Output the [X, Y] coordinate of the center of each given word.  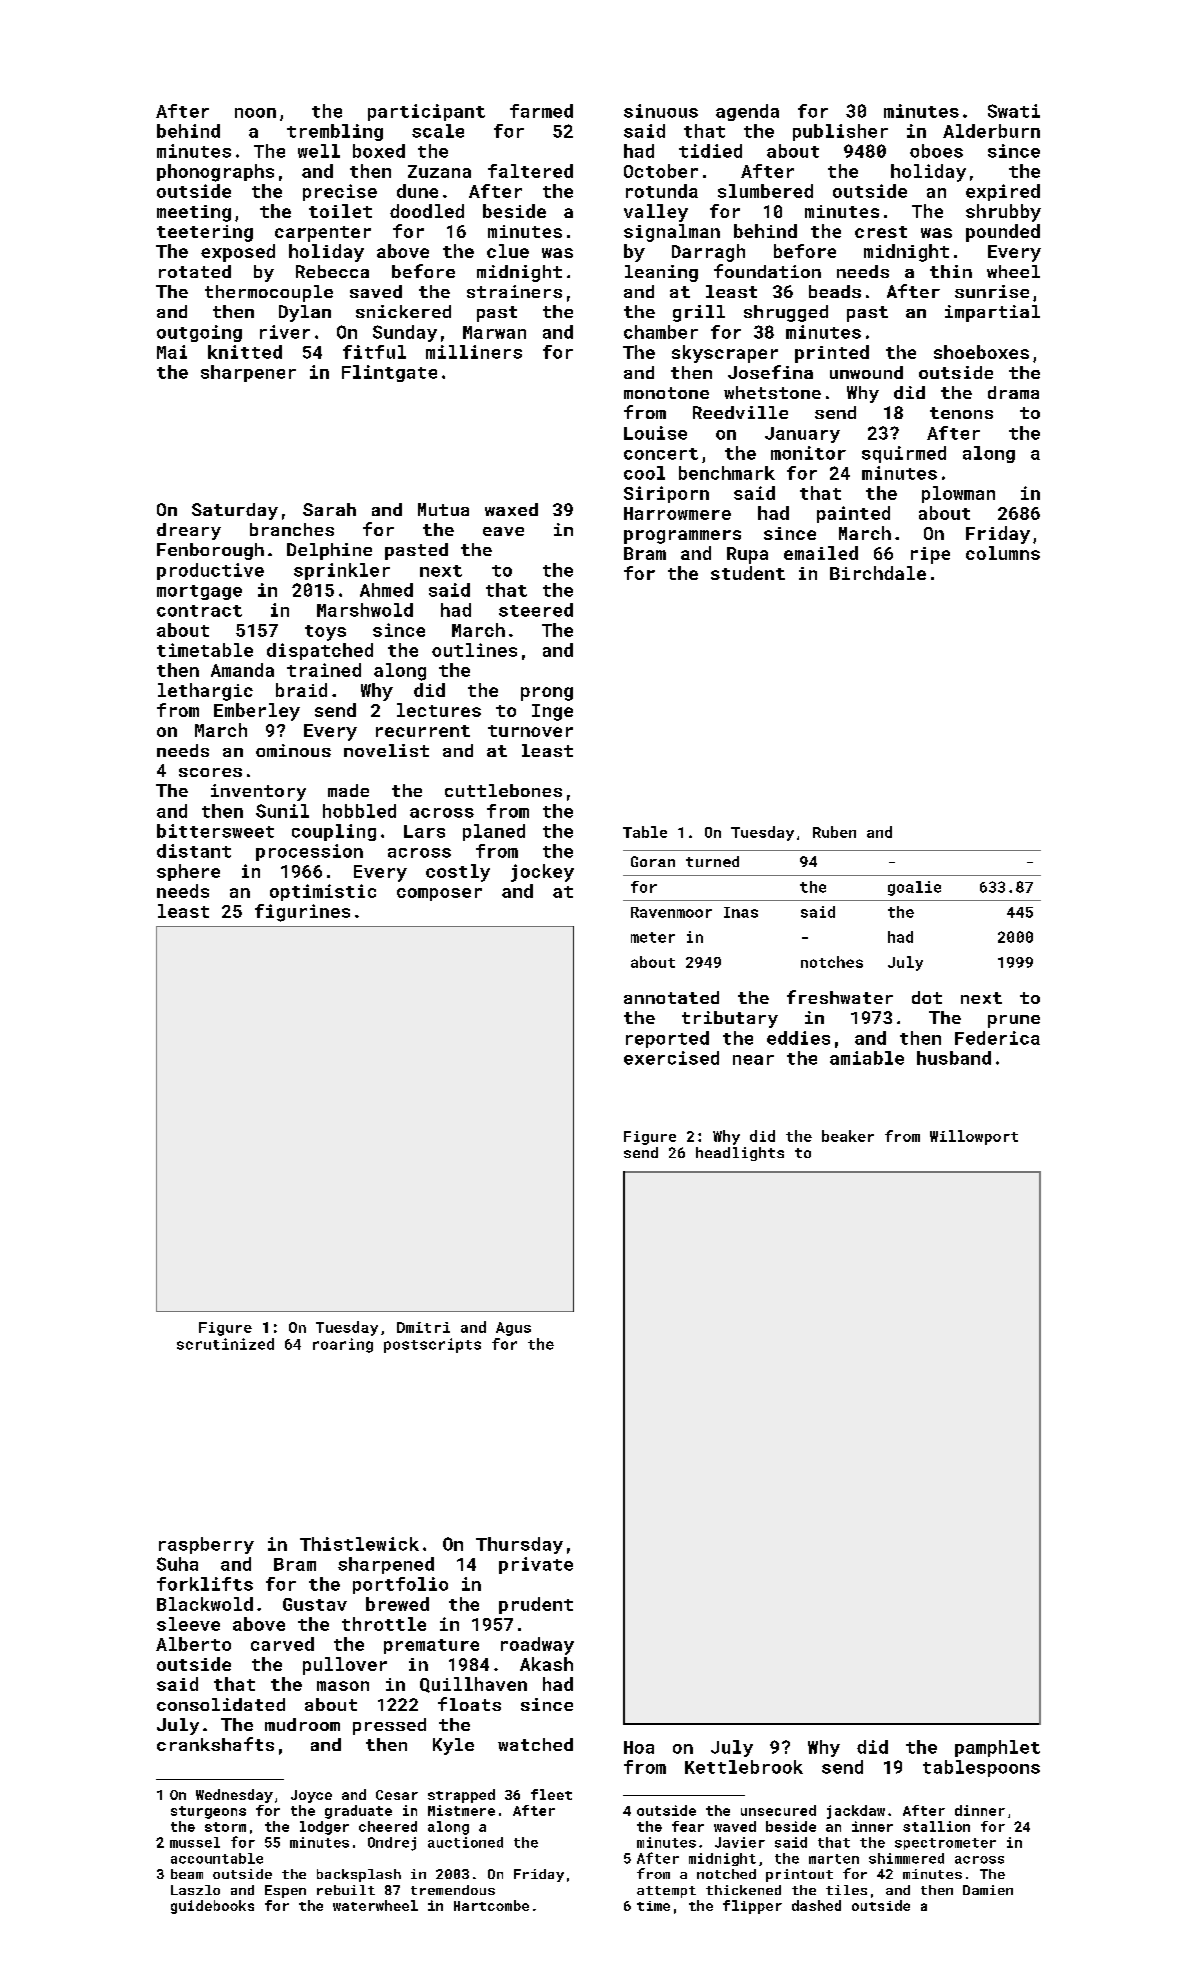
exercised [671, 1058]
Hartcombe [491, 1905]
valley [656, 213]
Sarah [329, 509]
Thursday [519, 1545]
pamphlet [997, 1748]
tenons [961, 413]
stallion [936, 1826]
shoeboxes [981, 352]
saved [376, 291]
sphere [188, 872]
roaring [343, 1345]
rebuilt [346, 1890]
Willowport [974, 1137]
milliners [474, 352]
